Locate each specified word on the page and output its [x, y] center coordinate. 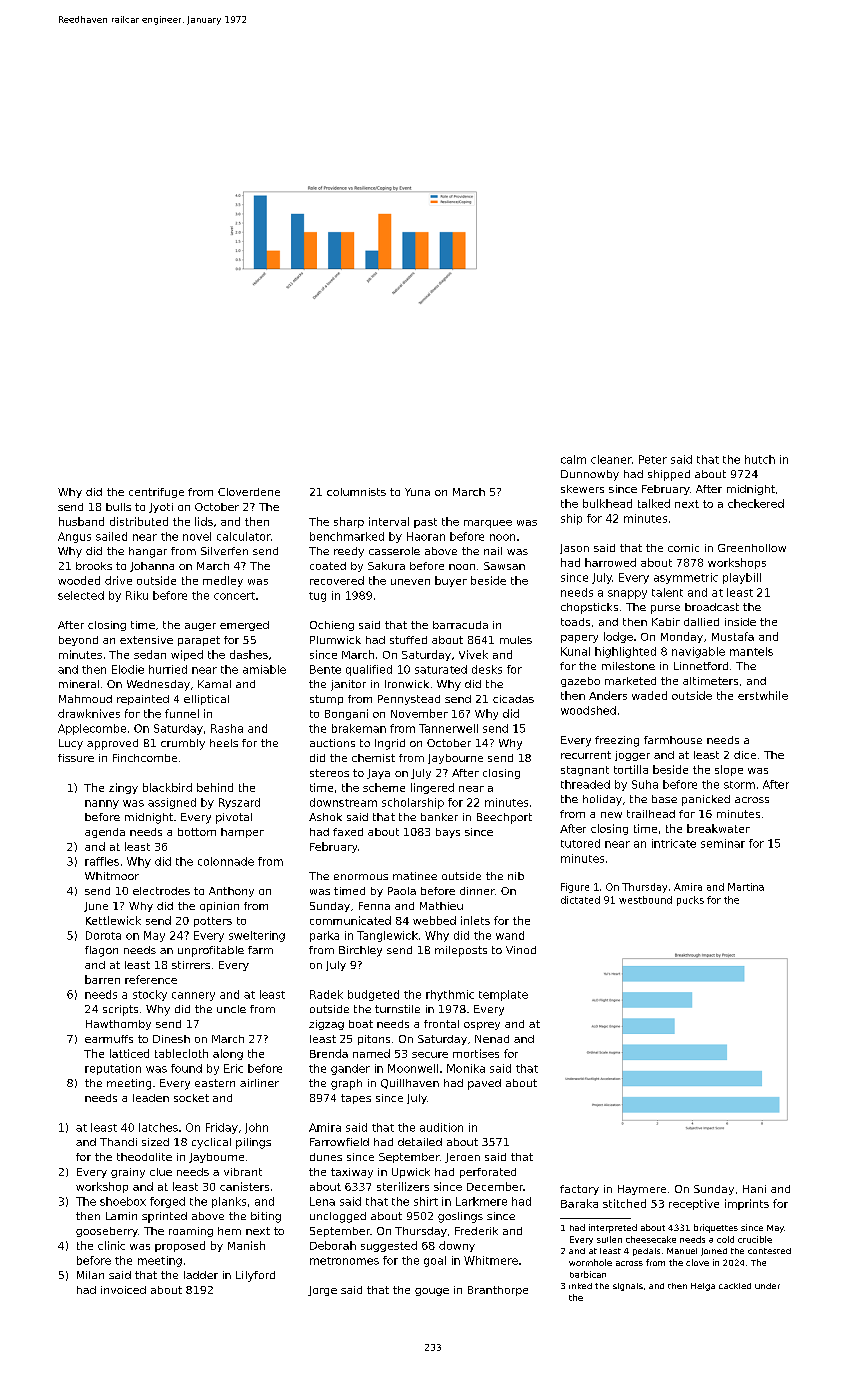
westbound [645, 900]
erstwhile [763, 695]
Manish [246, 1245]
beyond [78, 641]
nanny [102, 804]
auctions [332, 743]
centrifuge [156, 493]
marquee [488, 524]
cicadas [513, 699]
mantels [751, 651]
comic [683, 548]
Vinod [521, 950]
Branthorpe [498, 1291]
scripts [120, 1010]
